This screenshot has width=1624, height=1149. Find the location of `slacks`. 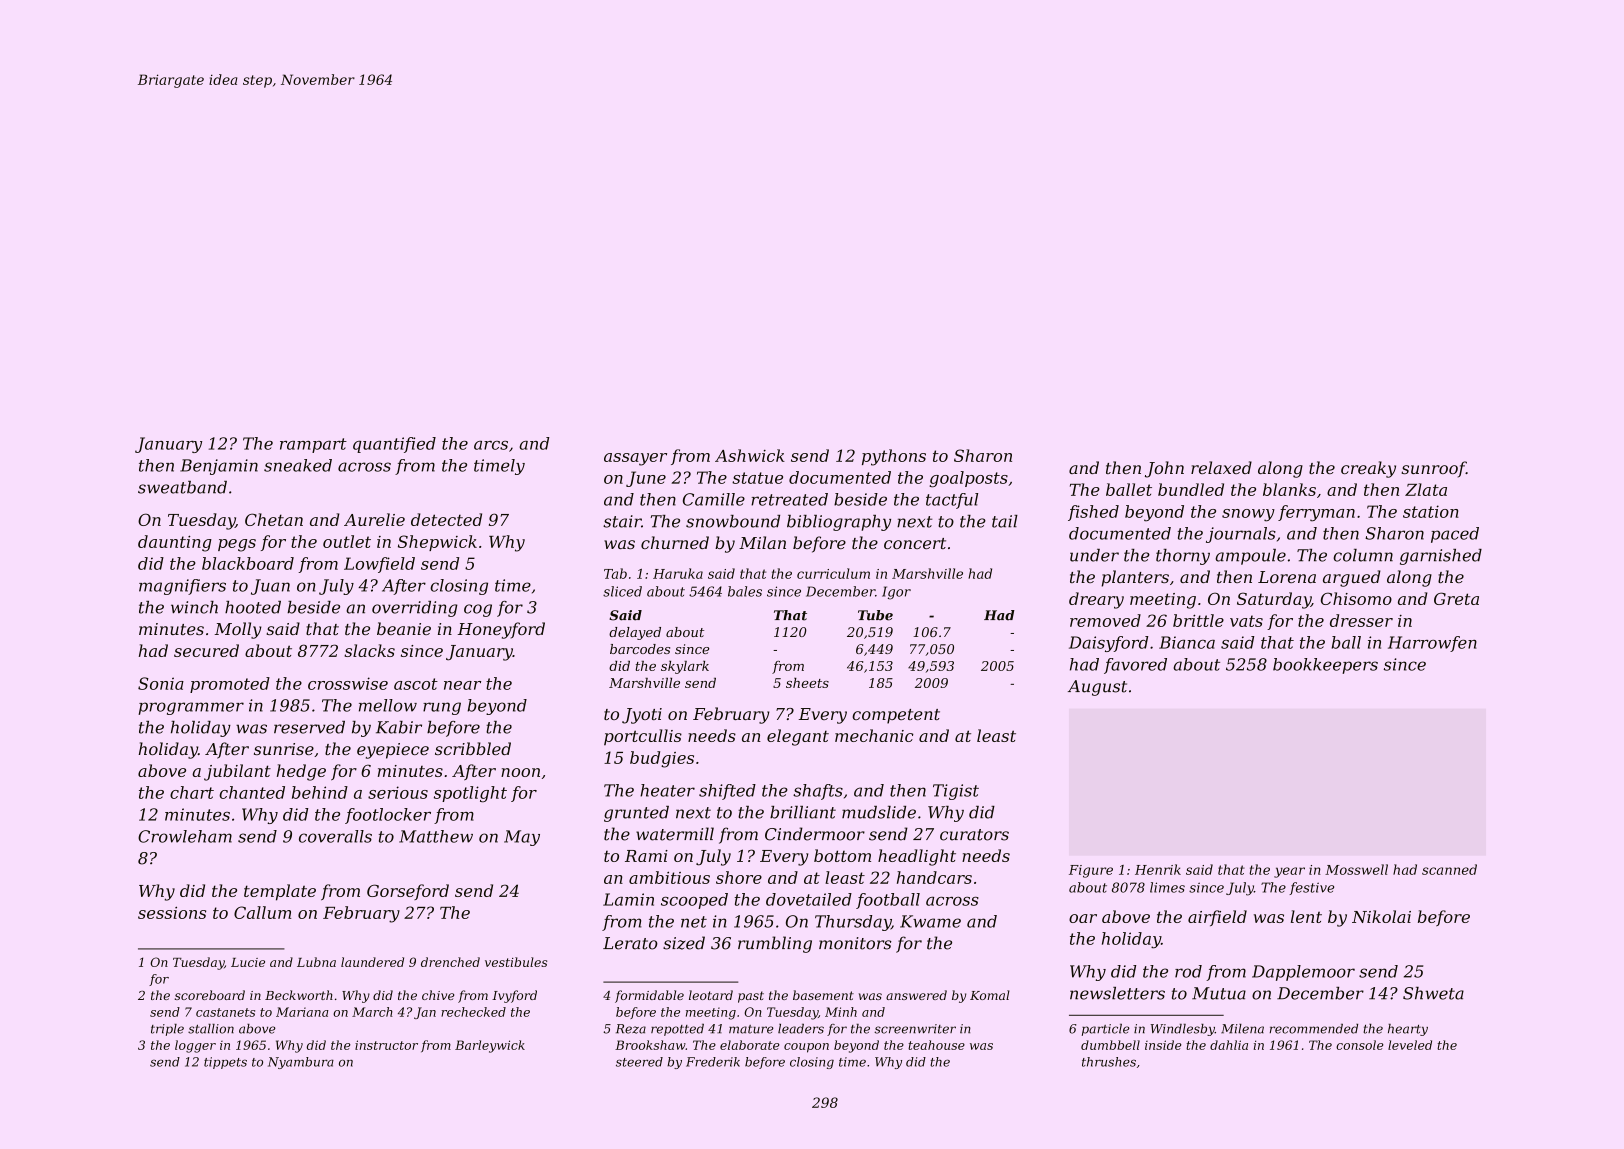

slacks is located at coordinates (369, 650).
